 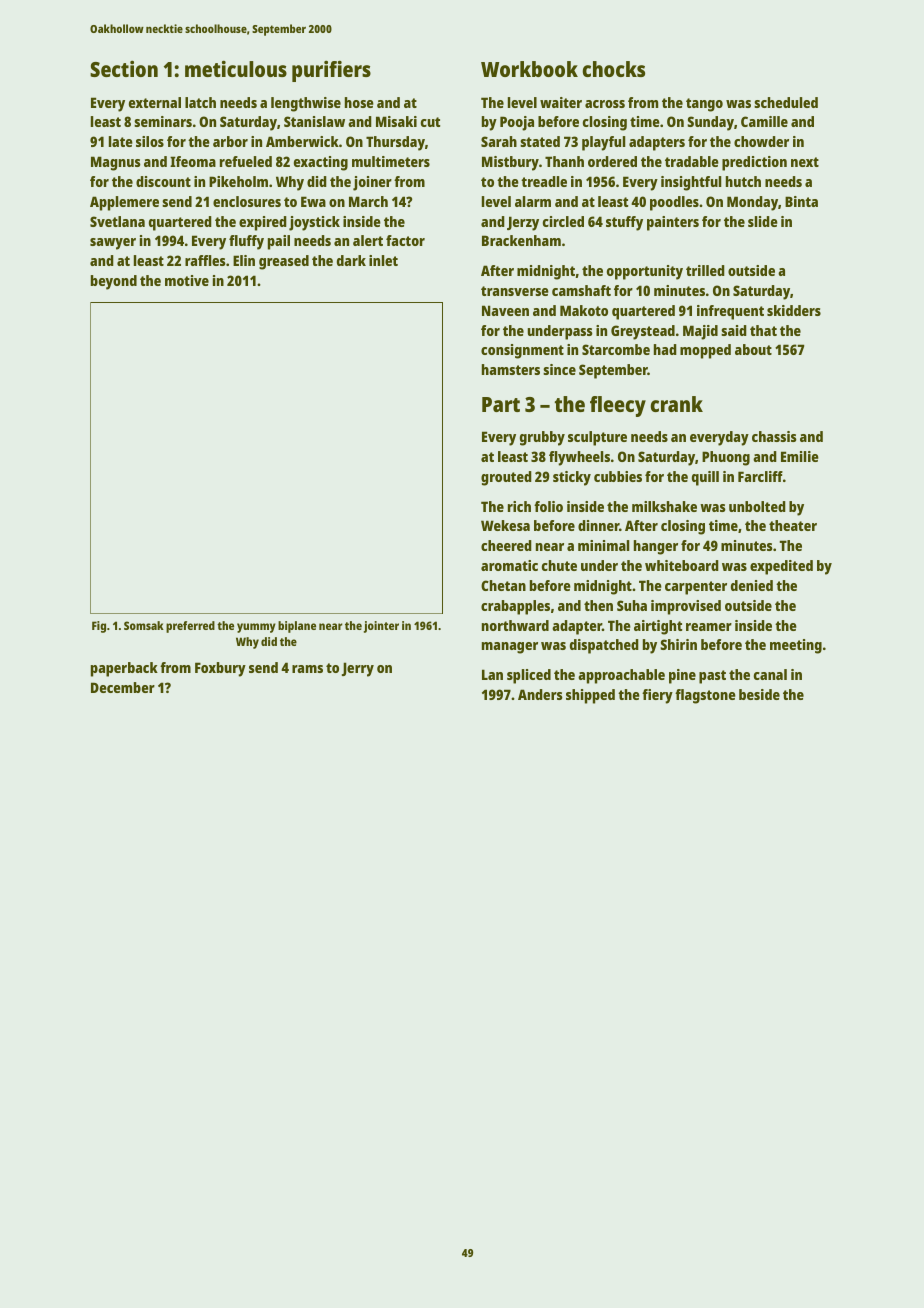 What do you see at coordinates (682, 565) in the screenshot?
I see `whiteboard` at bounding box center [682, 565].
